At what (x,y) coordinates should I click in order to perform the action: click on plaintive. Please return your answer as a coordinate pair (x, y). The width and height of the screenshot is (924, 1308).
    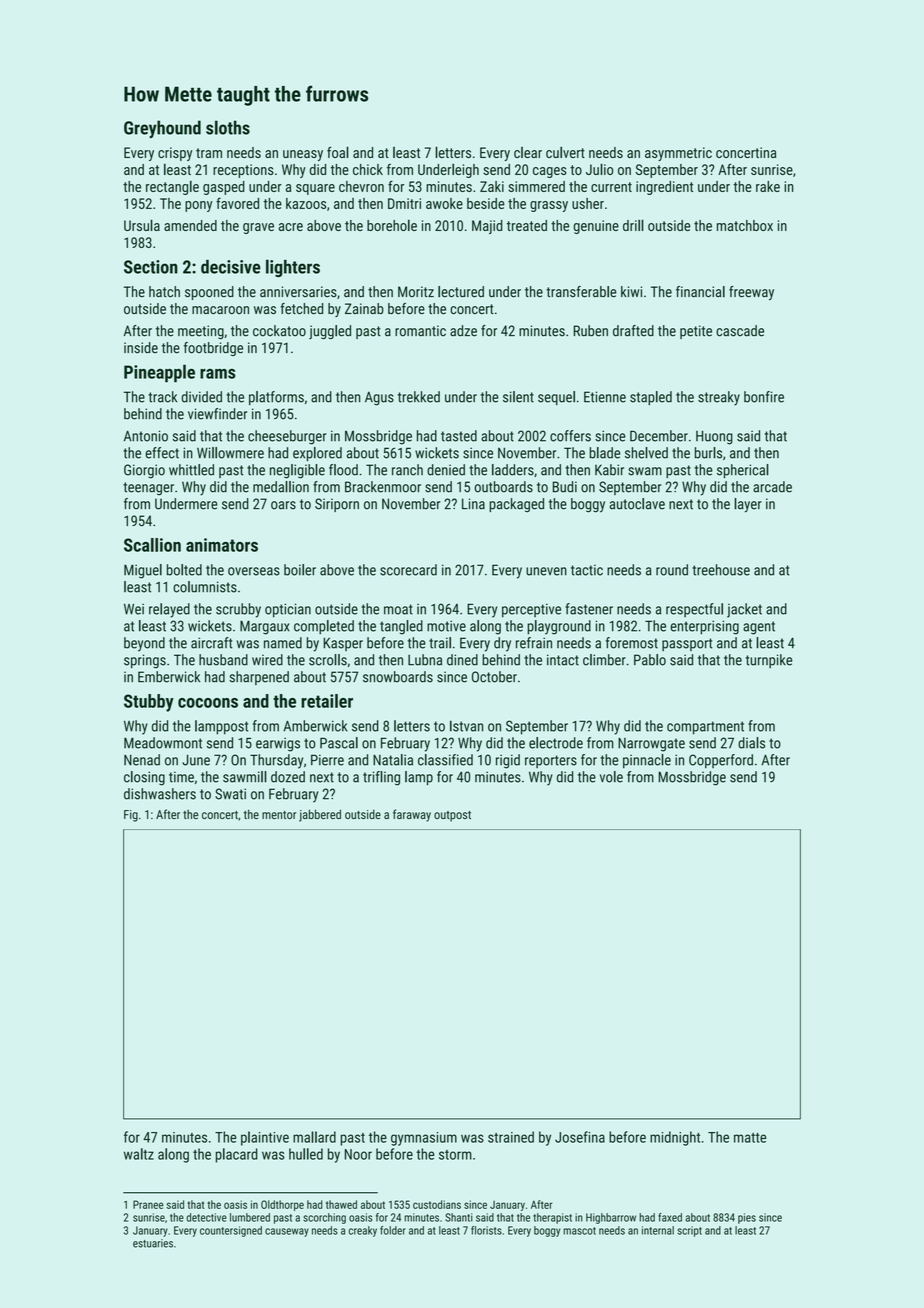
    Looking at the image, I should click on (265, 1138).
